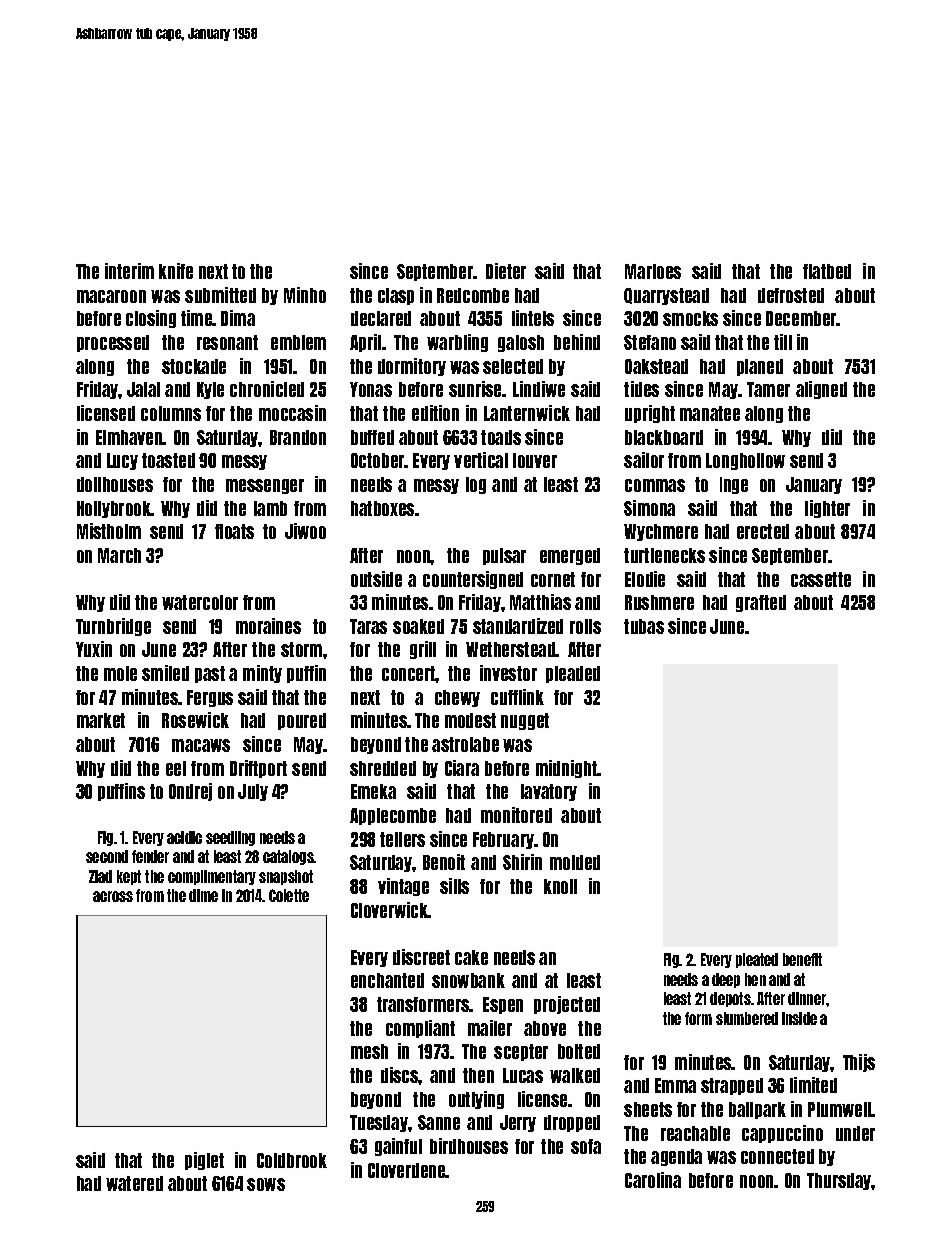  What do you see at coordinates (412, 367) in the document?
I see `dormitory` at bounding box center [412, 367].
